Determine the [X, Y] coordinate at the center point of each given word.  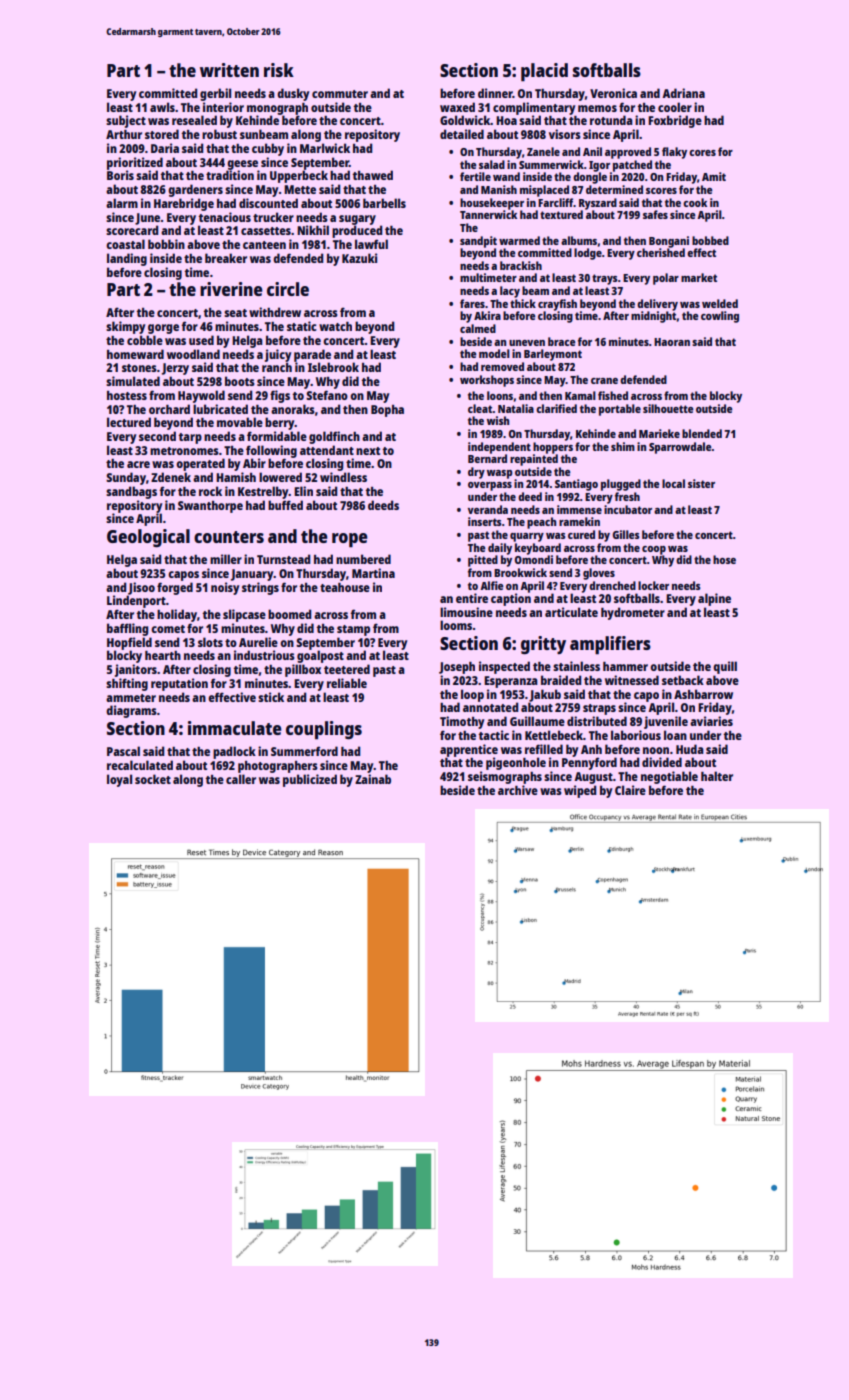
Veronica [613, 93]
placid [544, 72]
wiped [580, 791]
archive [518, 790]
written [229, 70]
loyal [119, 780]
